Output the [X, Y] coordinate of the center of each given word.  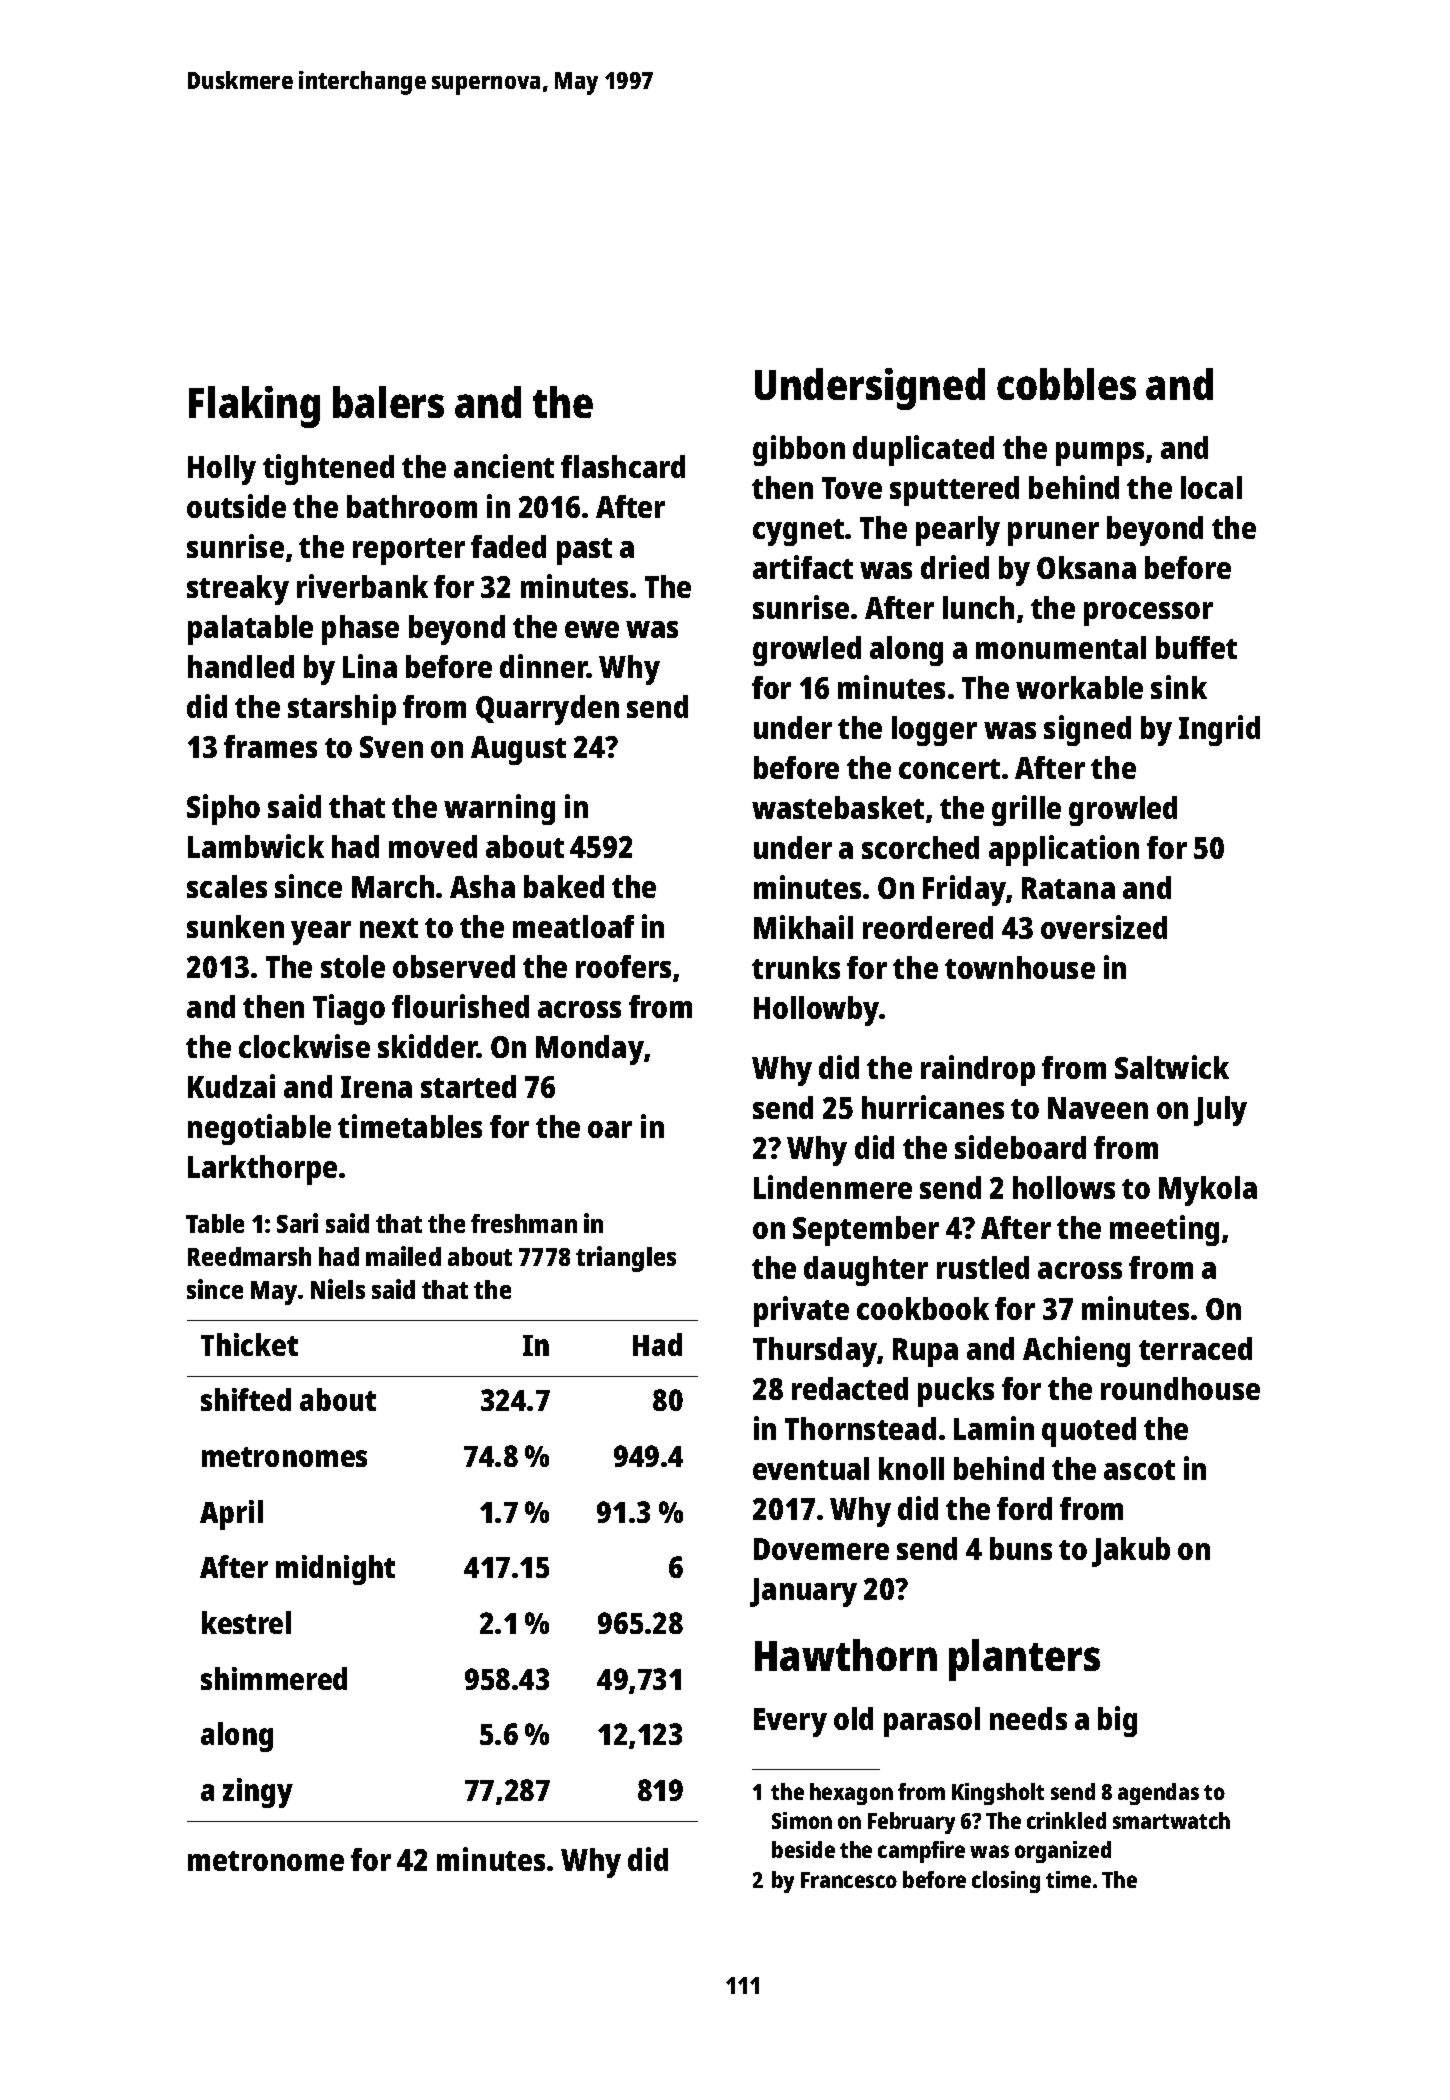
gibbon [799, 450]
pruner [1053, 534]
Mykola [1208, 1191]
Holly [222, 470]
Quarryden [547, 710]
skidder [428, 1046]
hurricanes [933, 1107]
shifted [246, 1399]
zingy [258, 1793]
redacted [850, 1388]
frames [270, 746]
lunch [978, 607]
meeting [1164, 1230]
